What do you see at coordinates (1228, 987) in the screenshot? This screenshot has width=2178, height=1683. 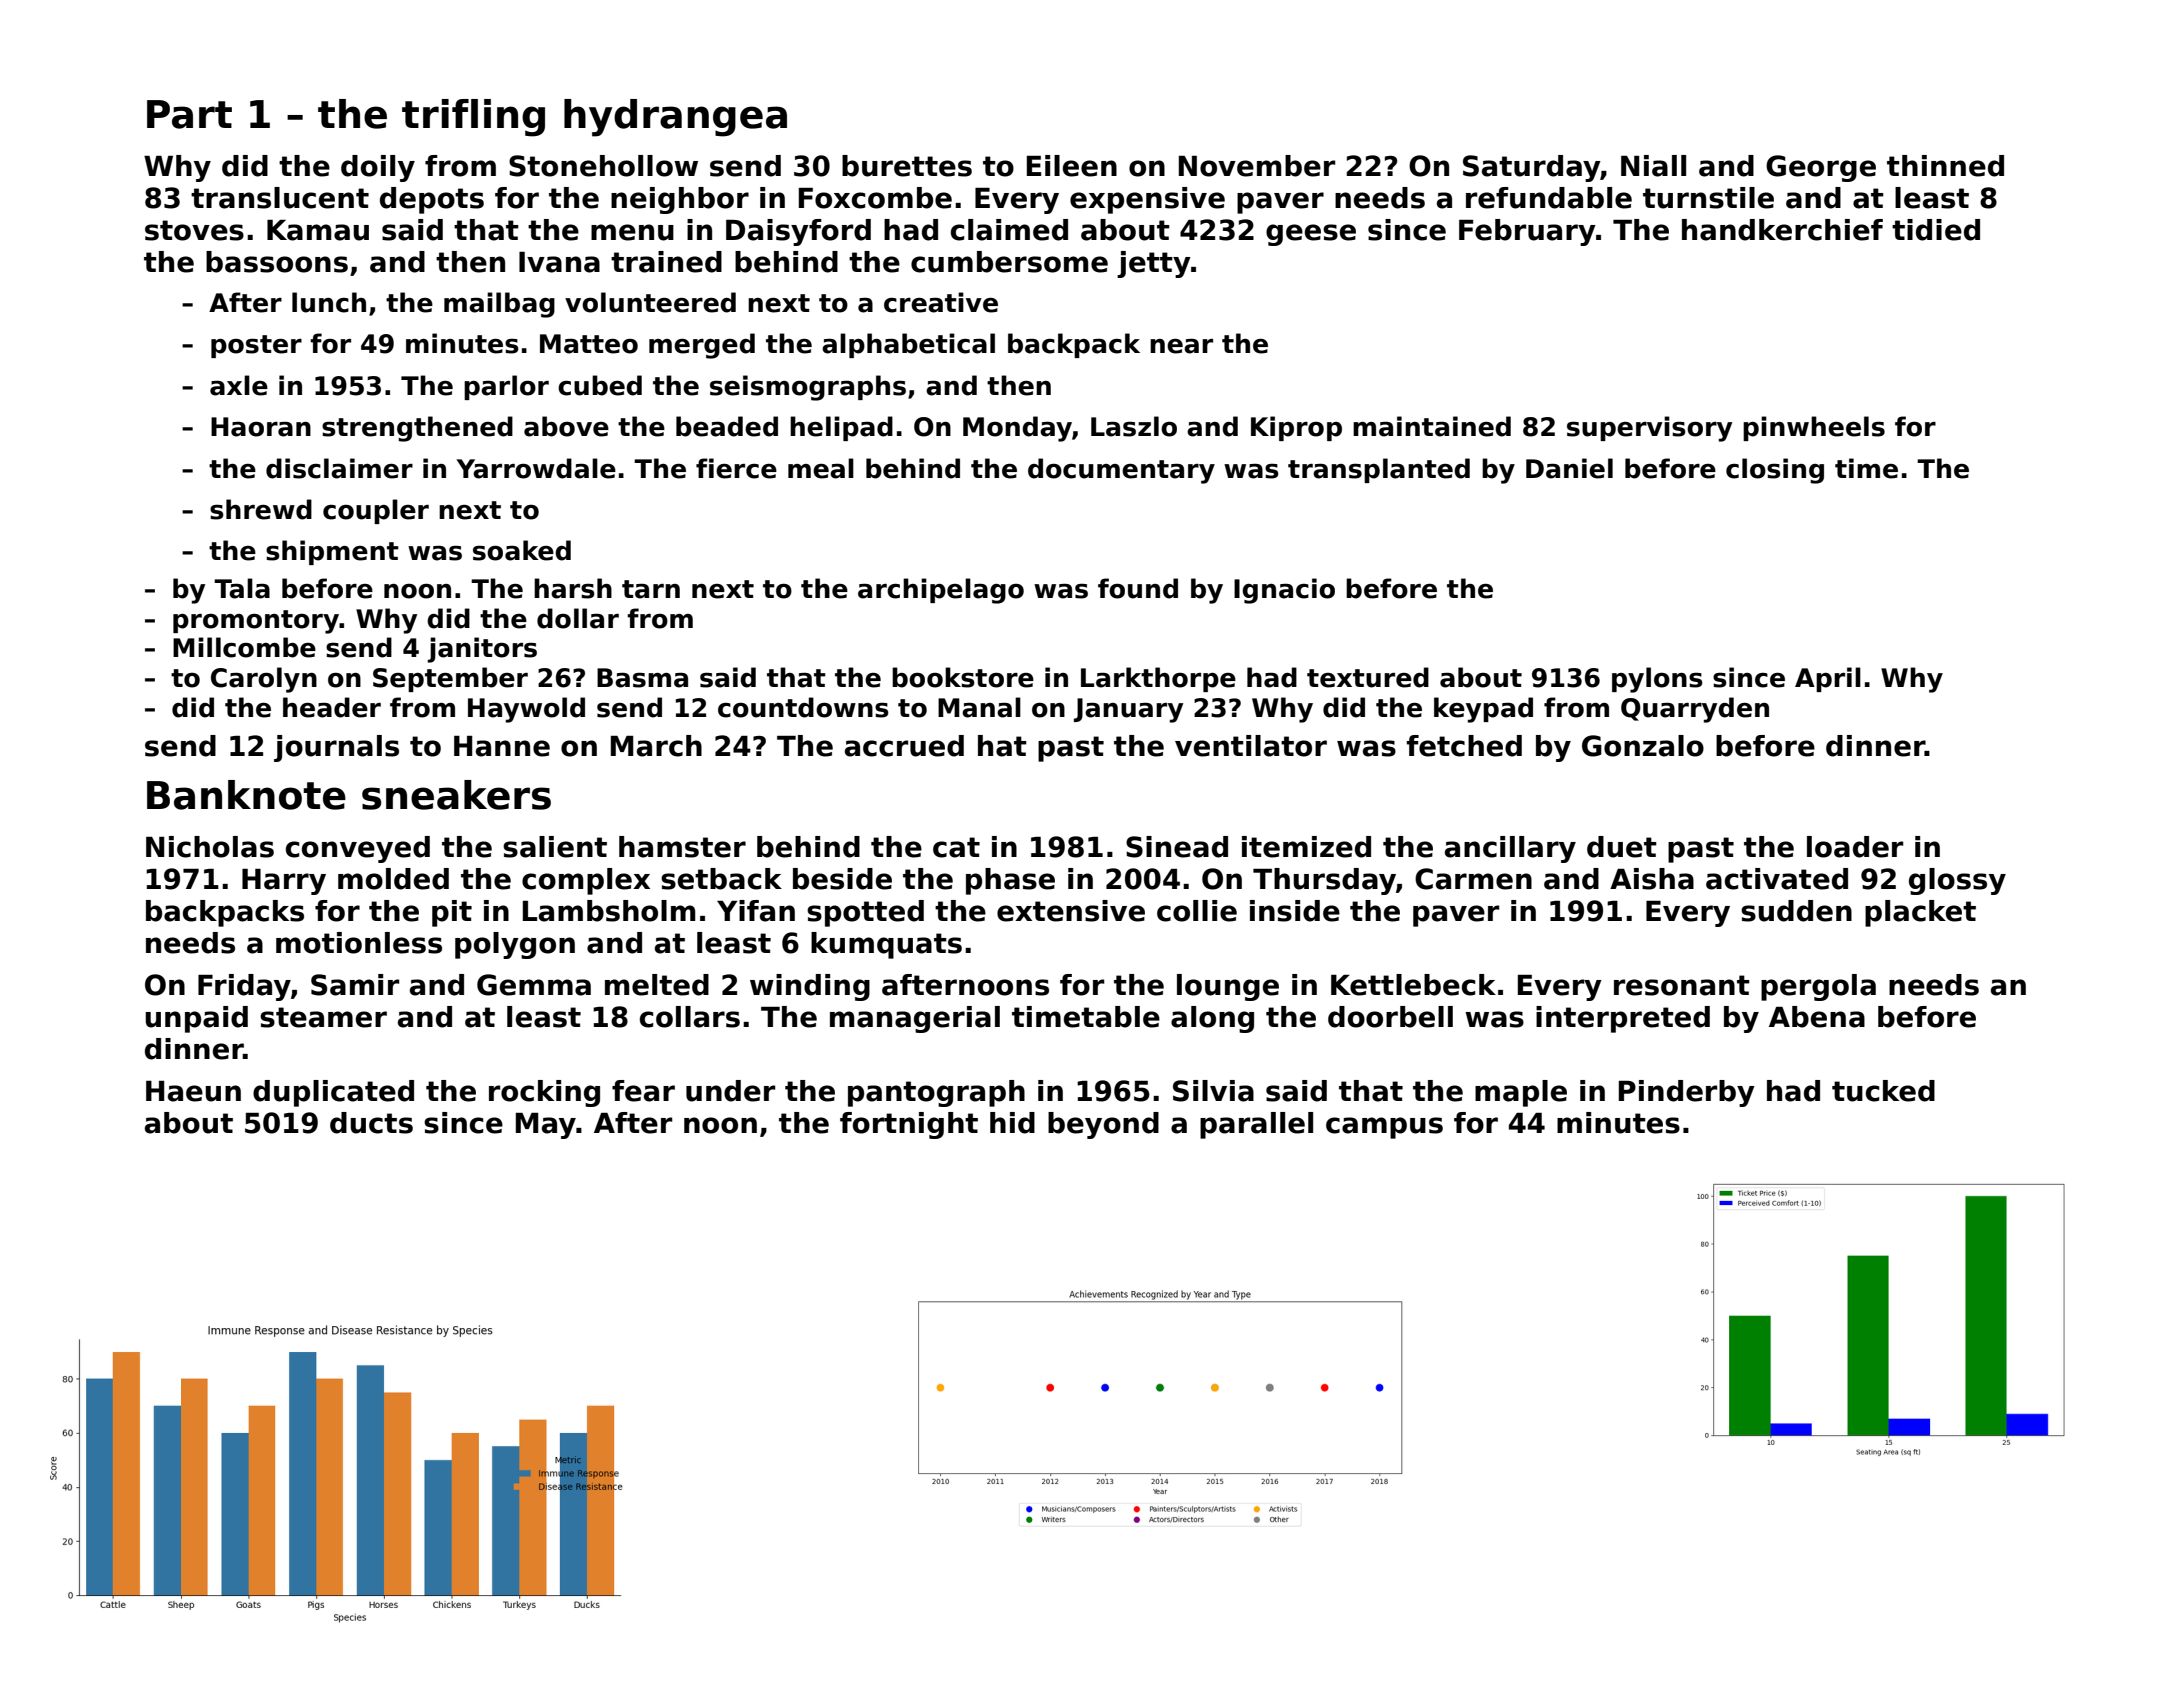 I see `lounge` at bounding box center [1228, 987].
